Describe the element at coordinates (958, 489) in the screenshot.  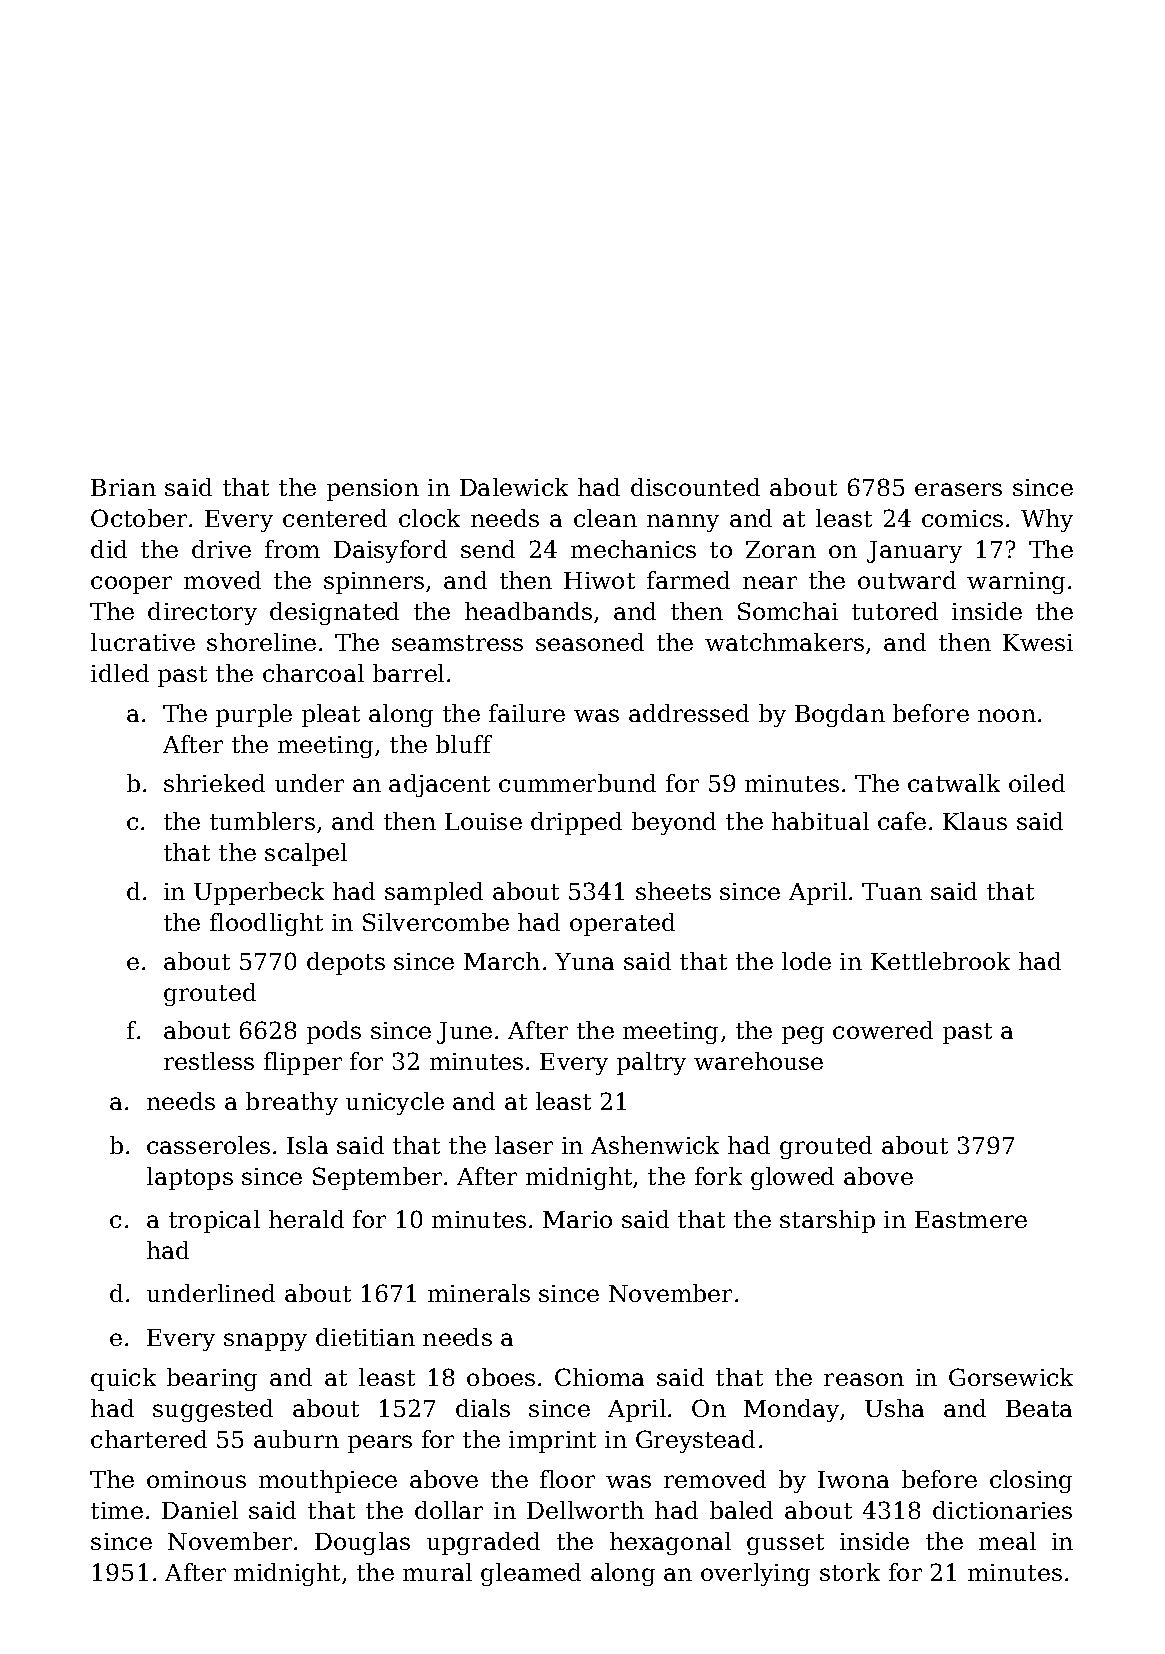
I see `erasers` at that location.
